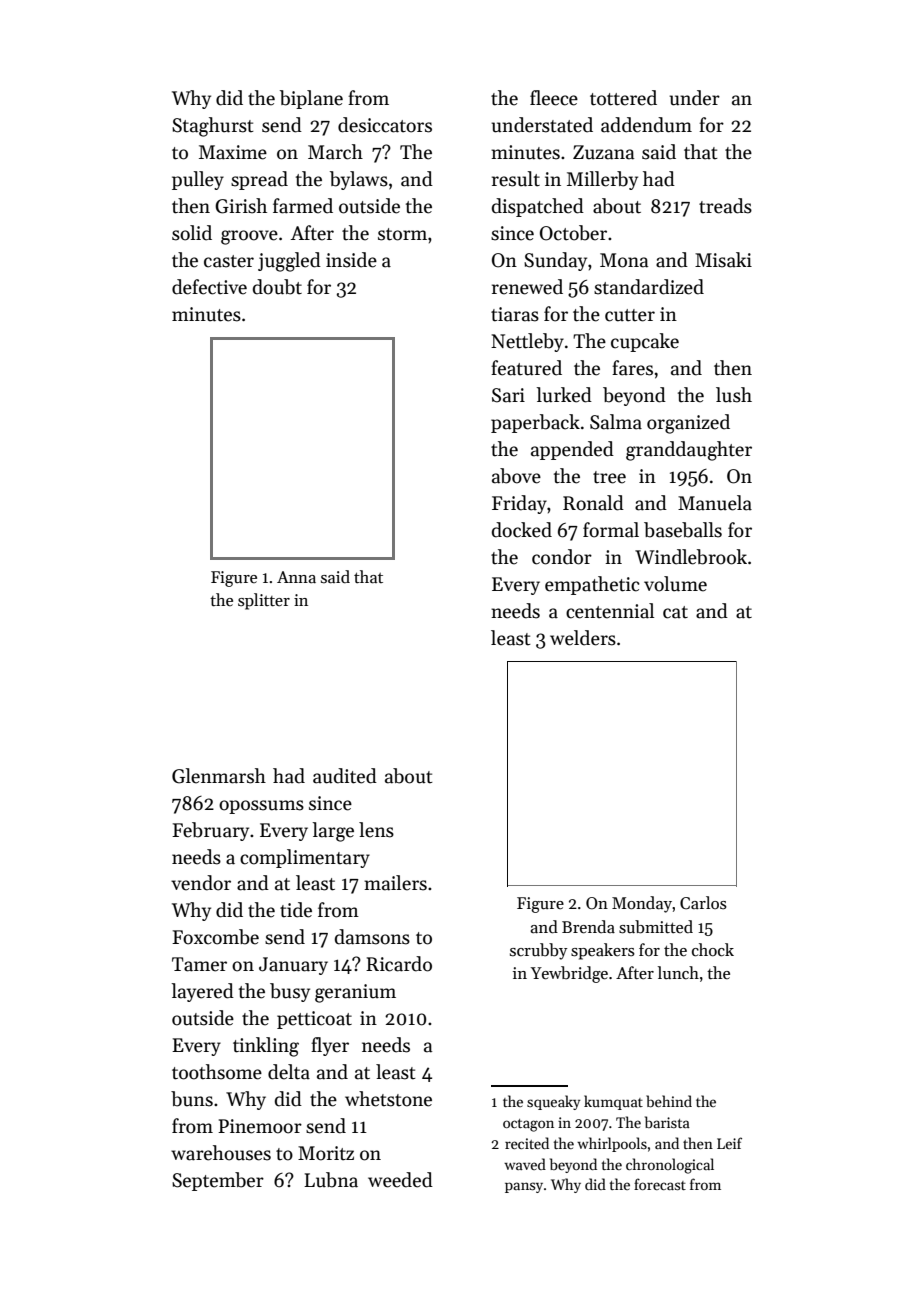 Image resolution: width=924 pixels, height=1311 pixels. What do you see at coordinates (683, 530) in the document?
I see `baseballs` at bounding box center [683, 530].
